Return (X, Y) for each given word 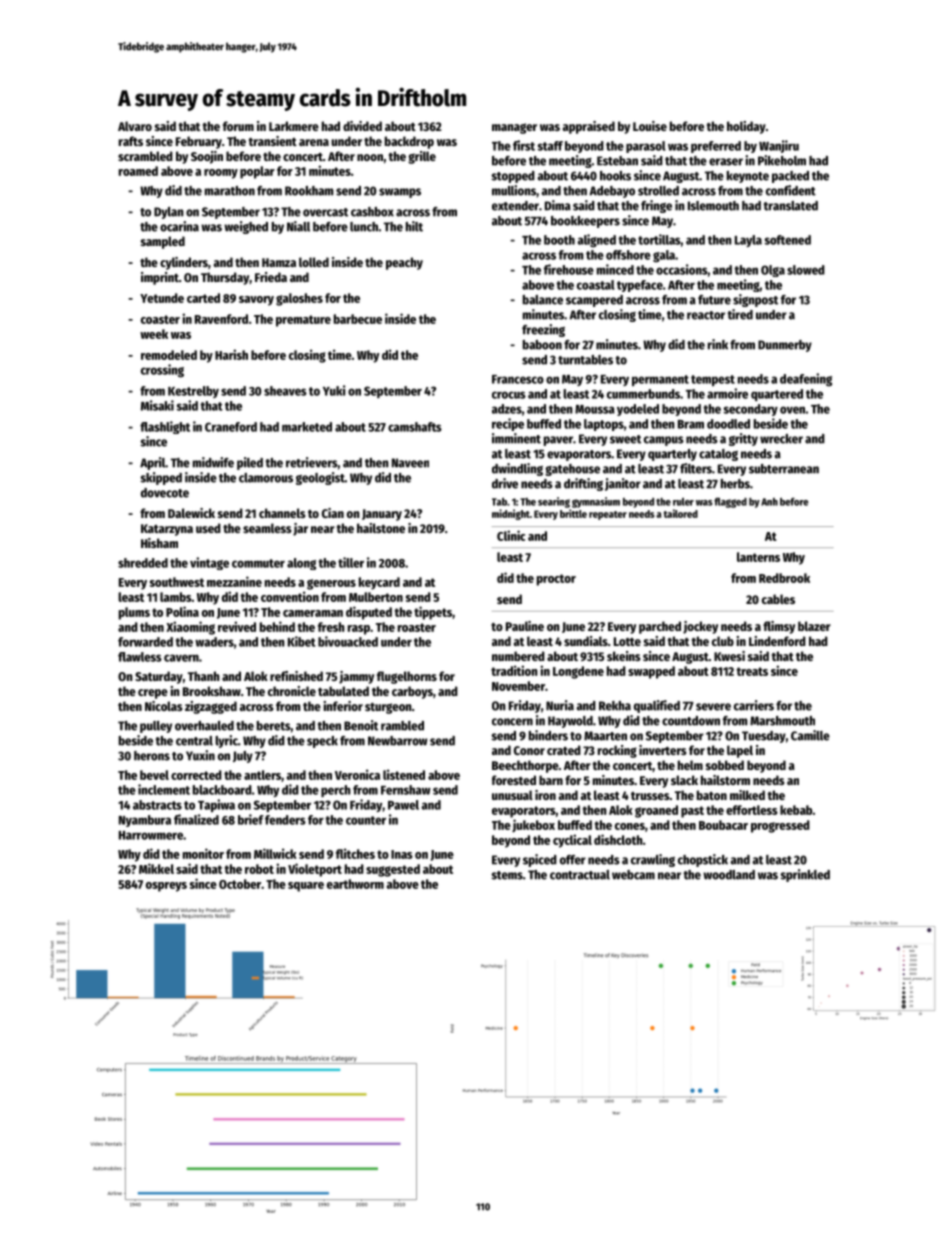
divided (362, 126)
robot (259, 869)
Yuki (334, 390)
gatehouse (572, 470)
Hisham (159, 543)
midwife (213, 462)
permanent (660, 380)
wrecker (781, 439)
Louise (650, 126)
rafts (131, 141)
